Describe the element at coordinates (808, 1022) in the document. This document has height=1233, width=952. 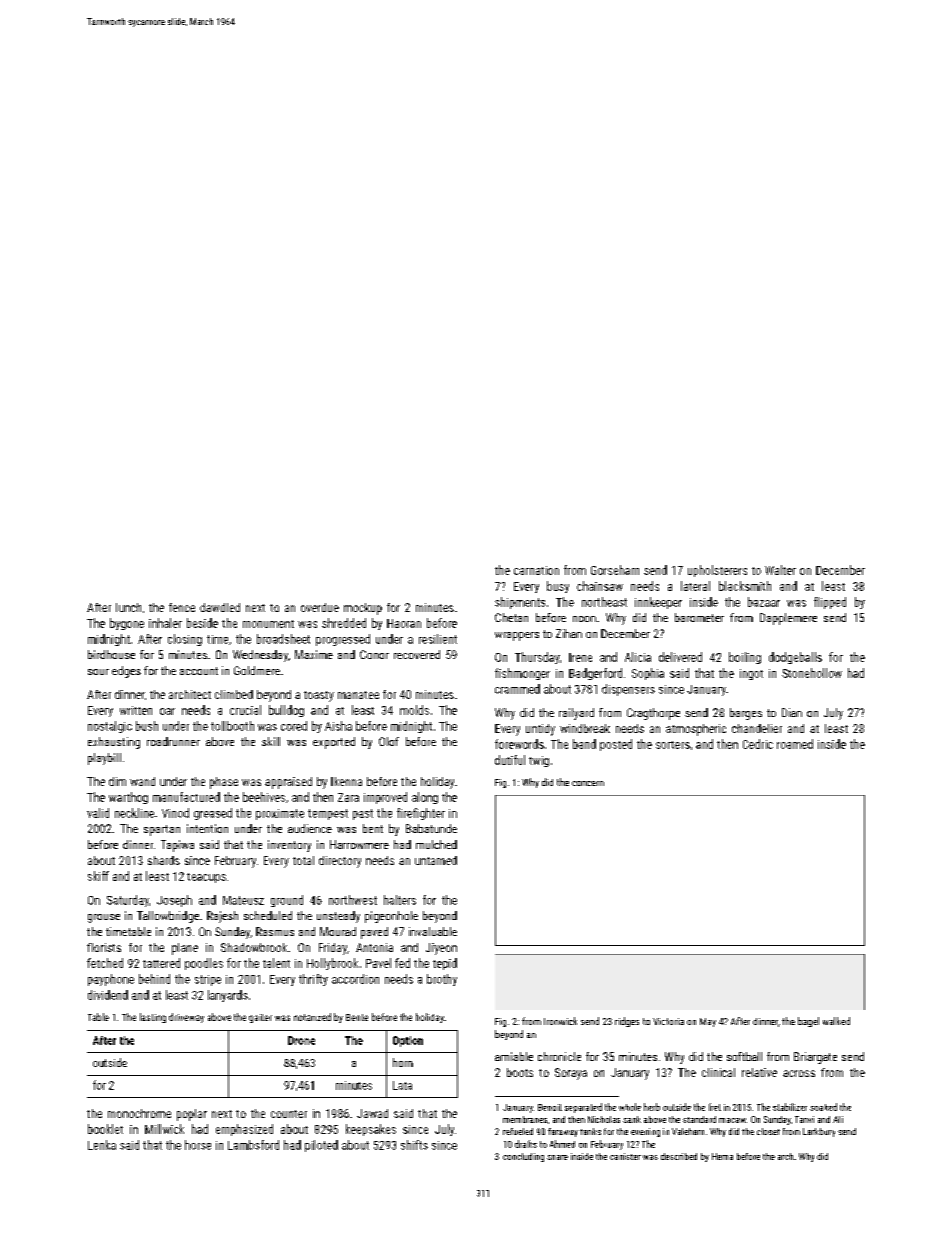
I see `bagel` at that location.
